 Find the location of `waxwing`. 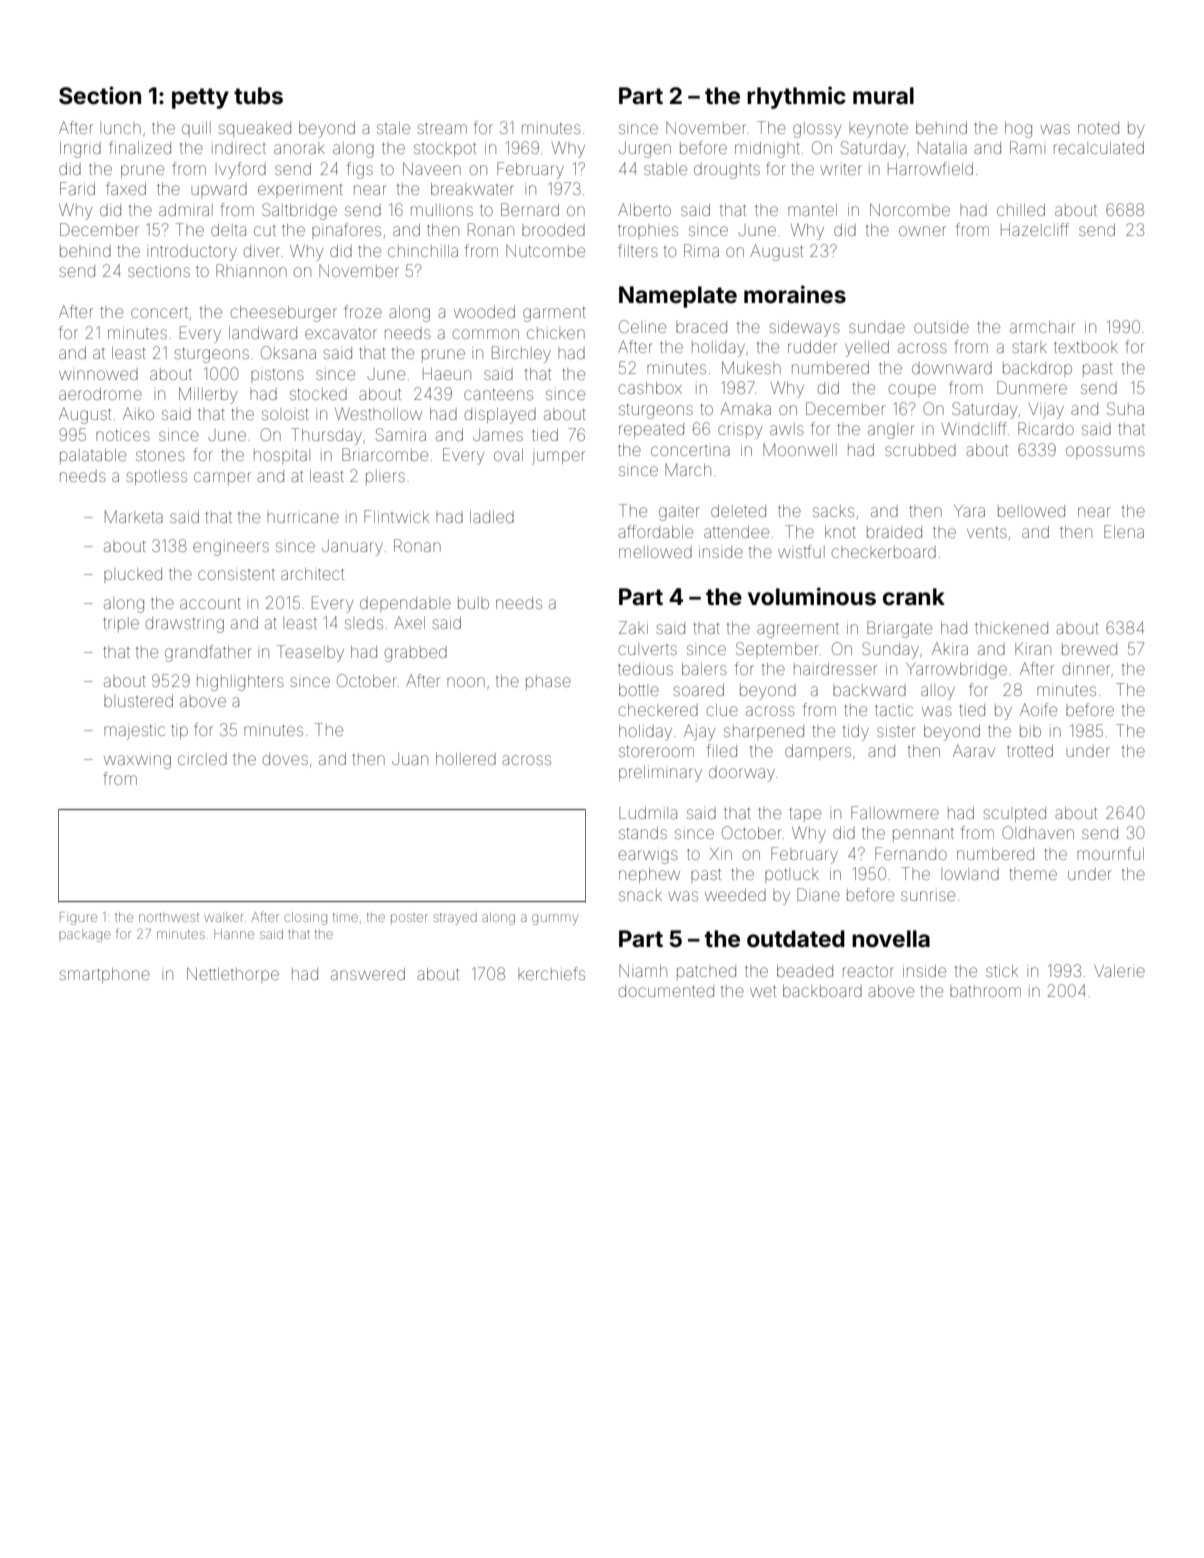

waxwing is located at coordinates (137, 762).
